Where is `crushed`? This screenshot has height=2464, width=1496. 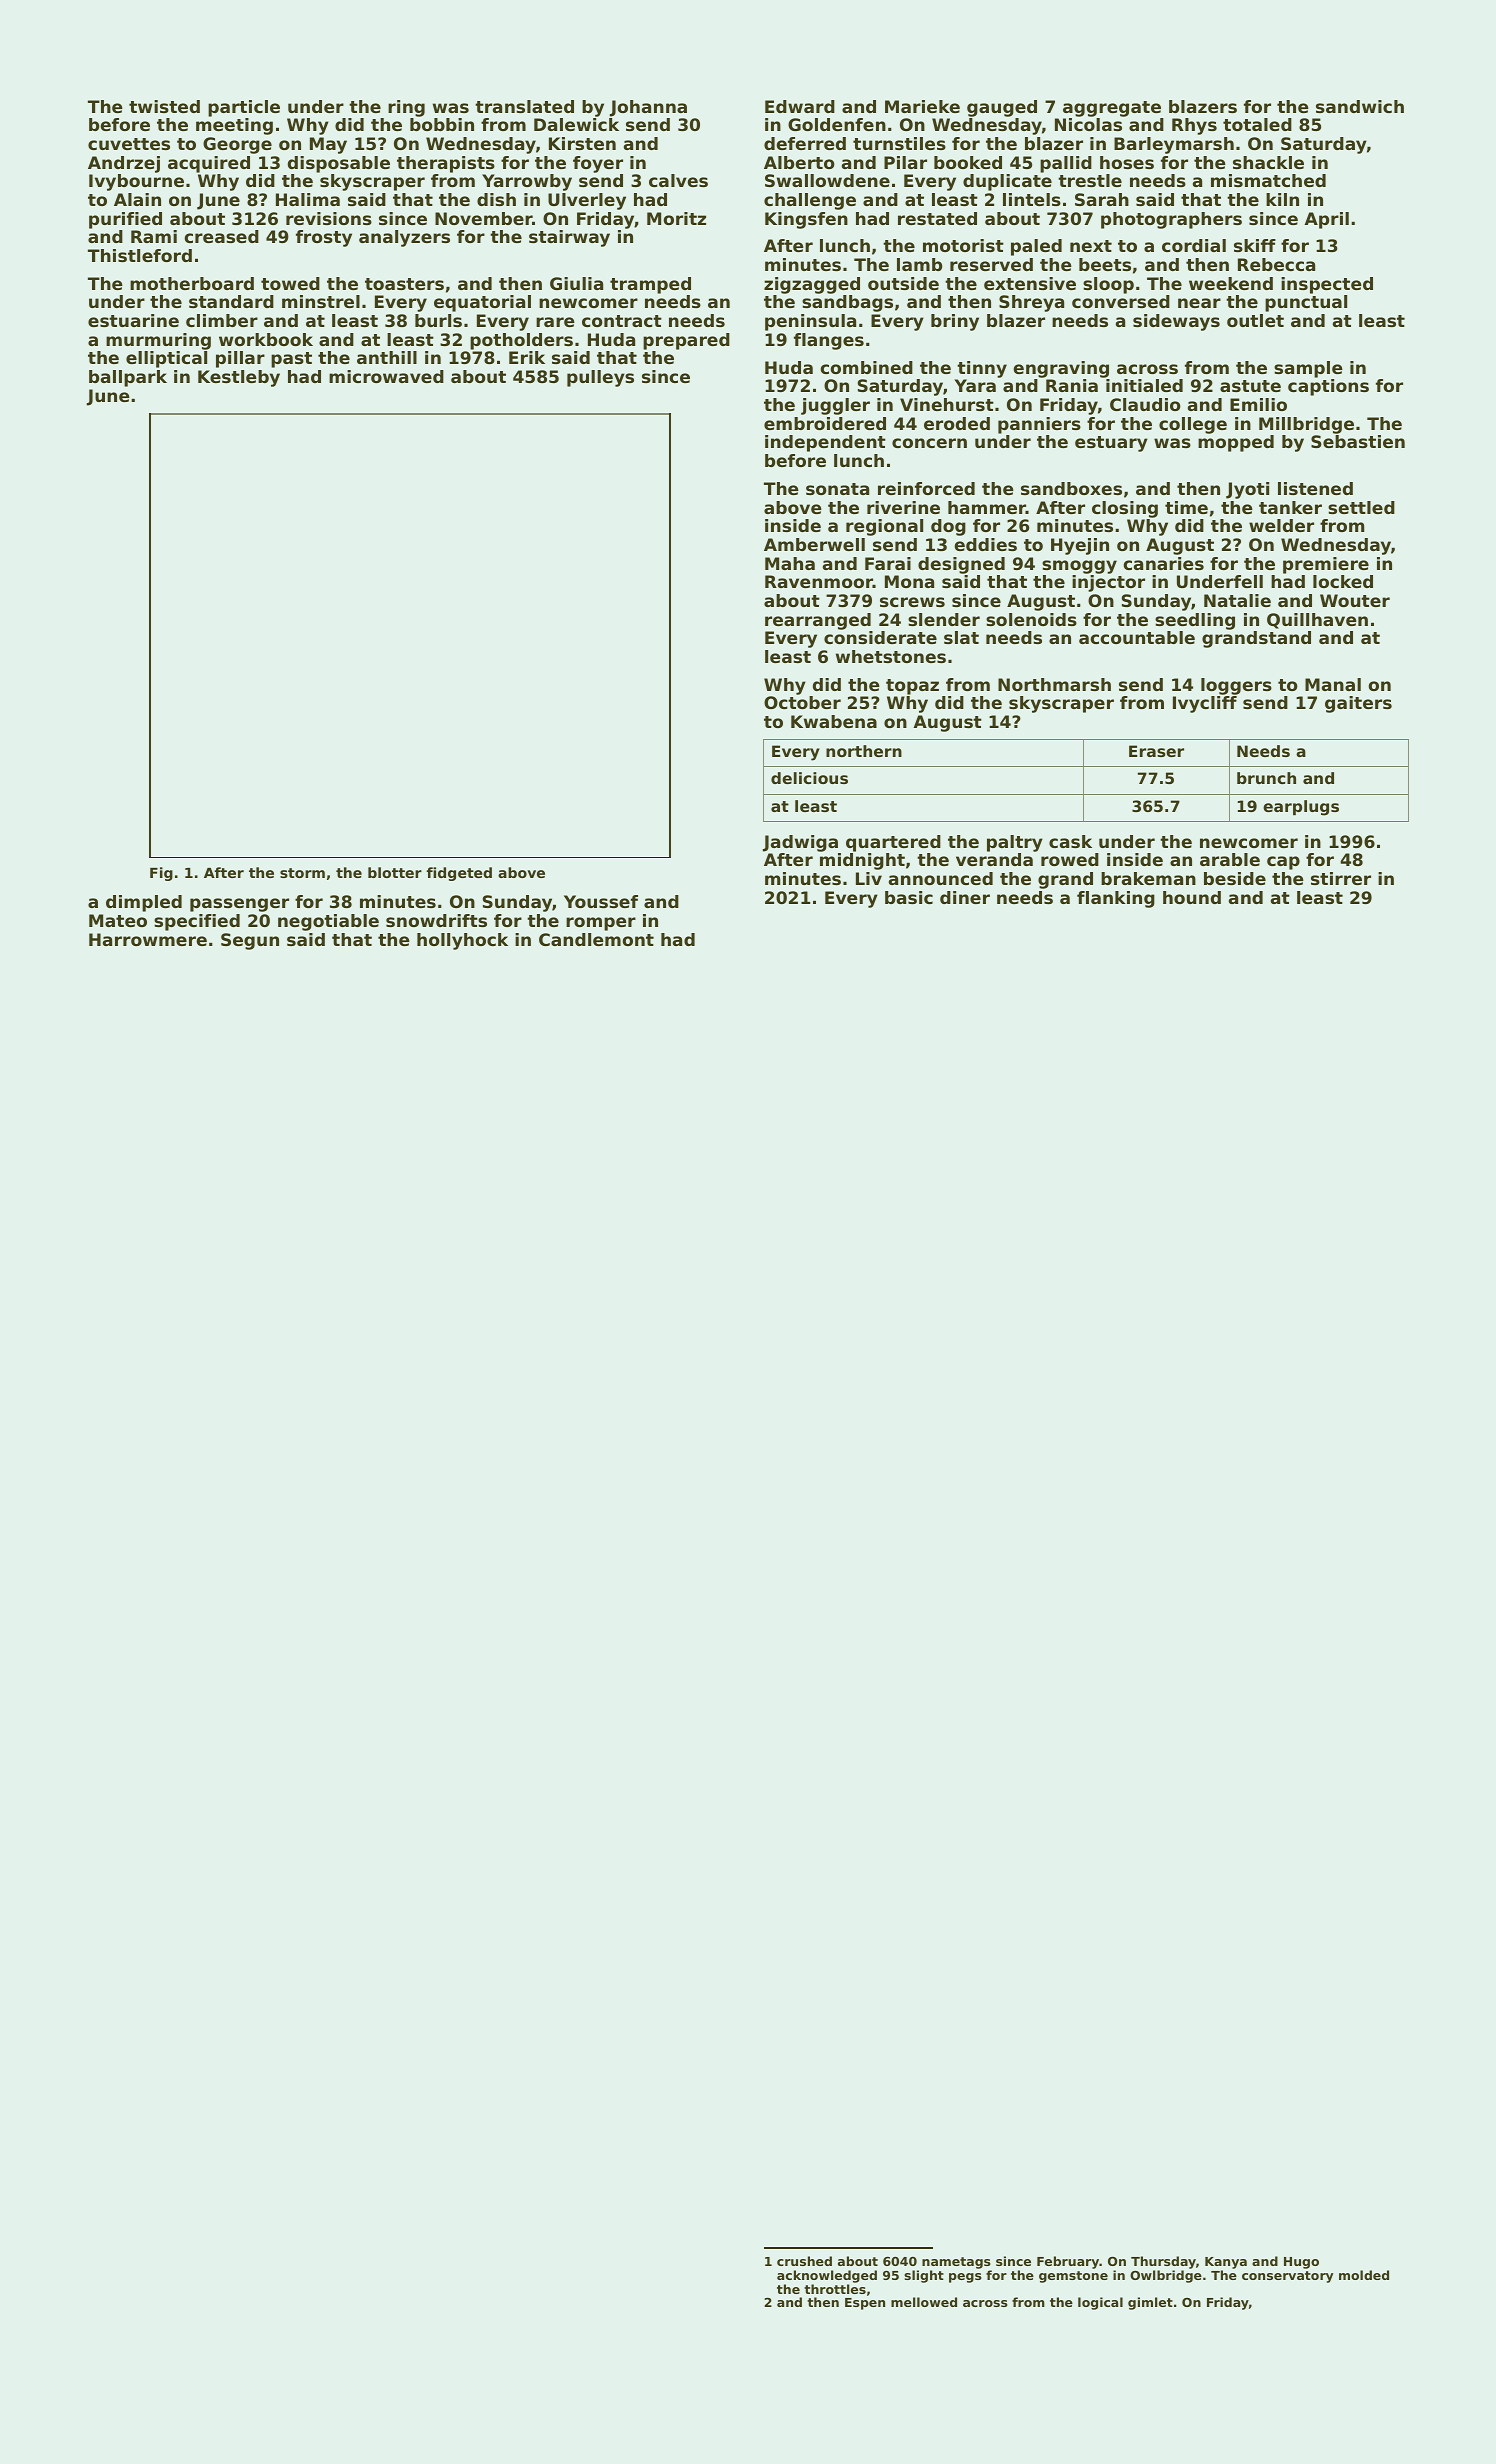 crushed is located at coordinates (804, 2261).
